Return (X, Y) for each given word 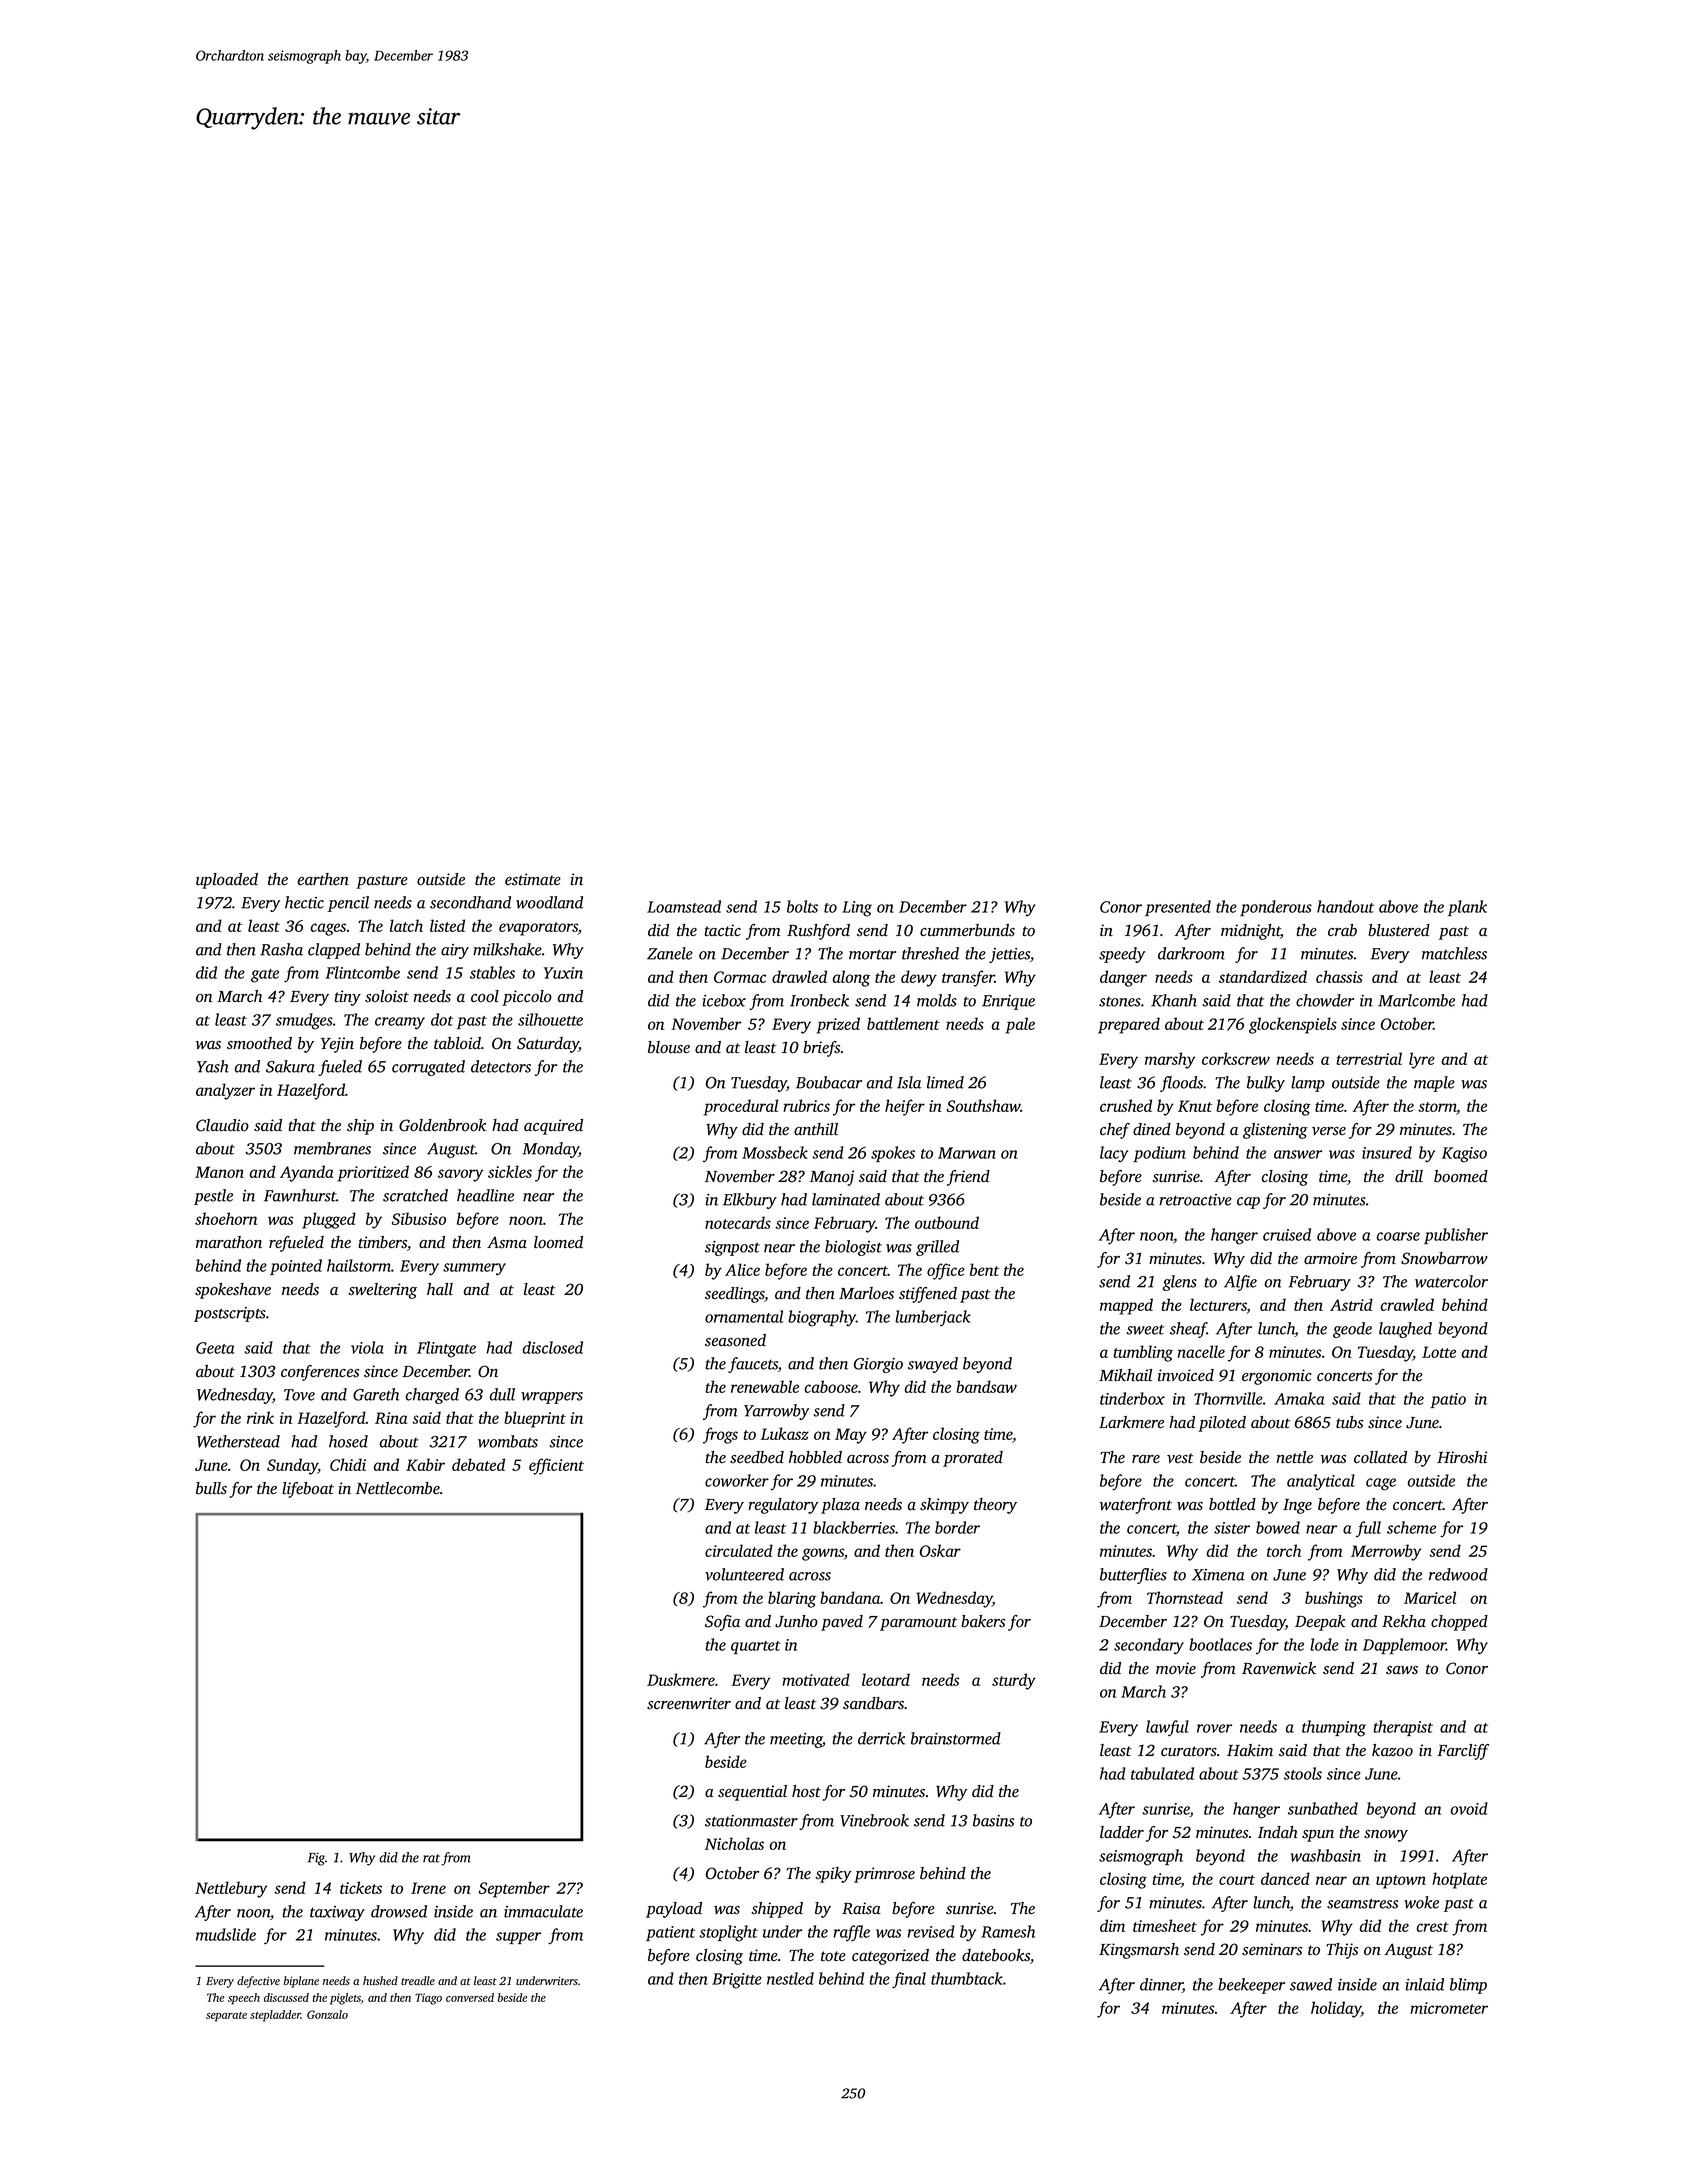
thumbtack (967, 1978)
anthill (816, 1129)
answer (1298, 1154)
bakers (983, 1621)
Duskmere (681, 1679)
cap (1248, 1203)
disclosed (553, 1347)
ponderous (1276, 908)
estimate (533, 879)
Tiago (428, 1999)
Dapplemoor (1404, 1646)
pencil (348, 904)
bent (984, 1269)
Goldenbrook (442, 1125)
